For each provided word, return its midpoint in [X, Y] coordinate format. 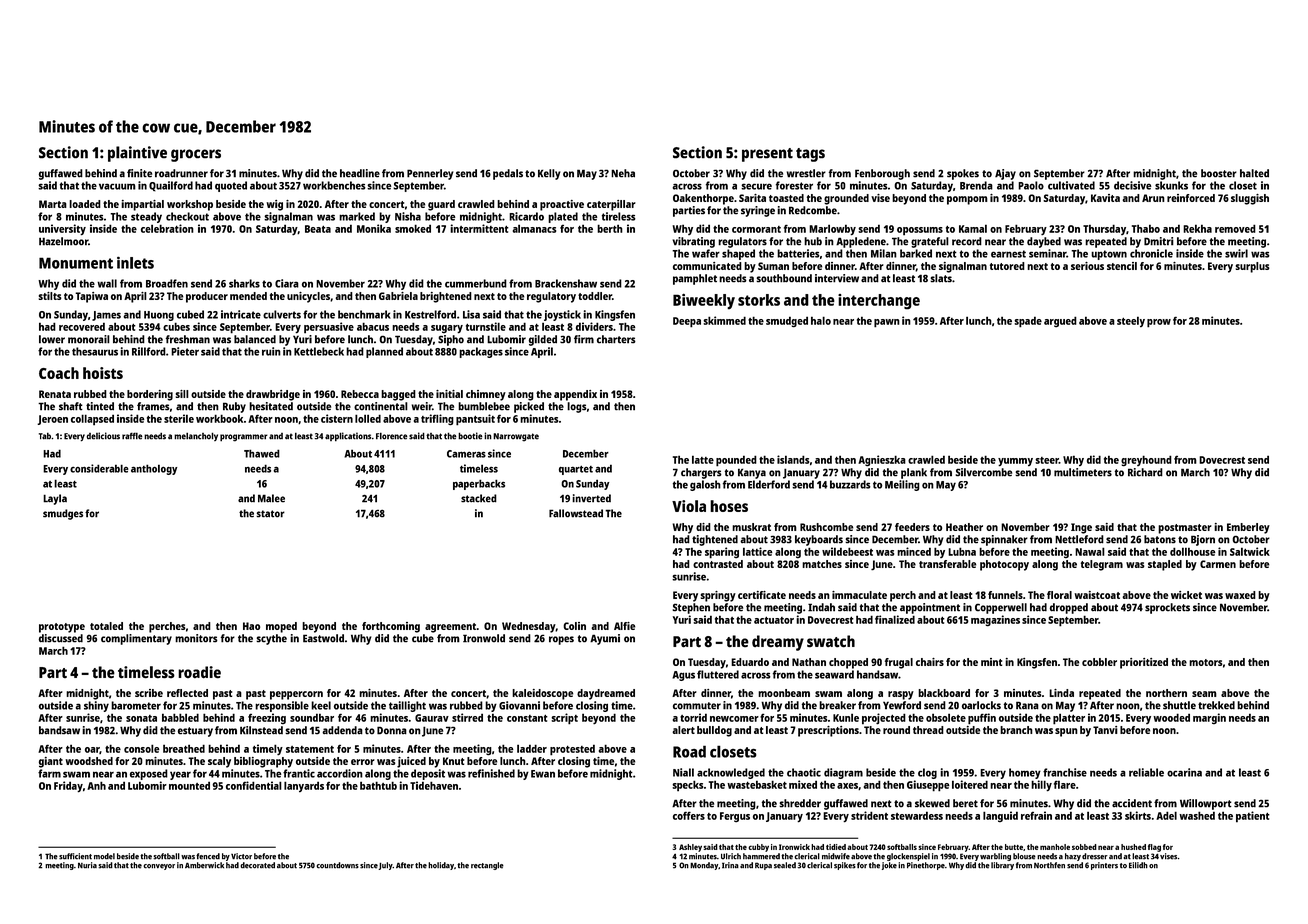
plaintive [137, 154]
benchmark [364, 314]
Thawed [262, 453]
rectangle [487, 866]
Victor [241, 856]
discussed [61, 638]
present [767, 155]
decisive [1132, 185]
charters [616, 339]
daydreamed [606, 694]
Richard [1145, 472]
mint [991, 662]
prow [1159, 323]
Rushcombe [826, 527]
